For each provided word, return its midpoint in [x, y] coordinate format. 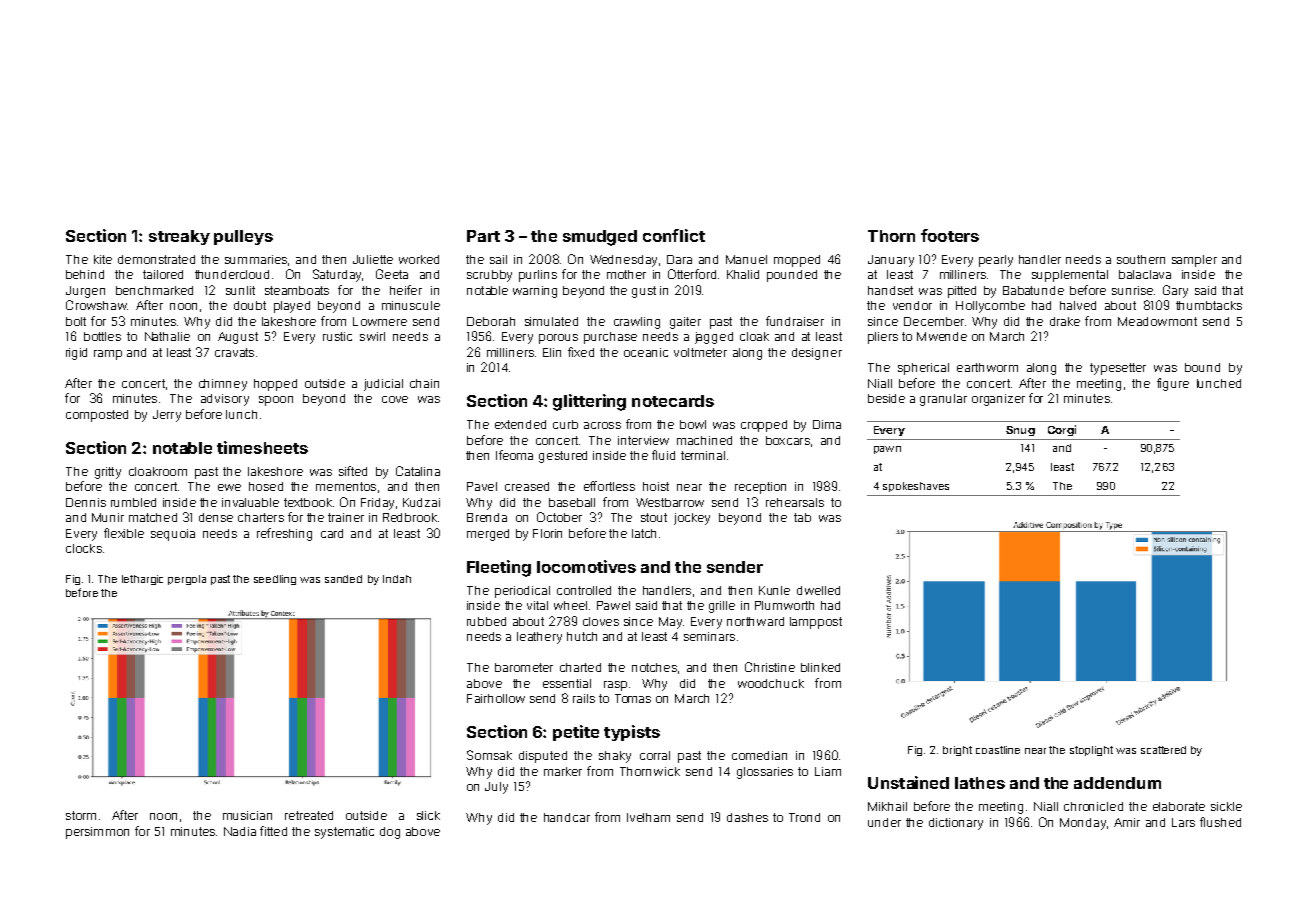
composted [97, 416]
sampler [1194, 261]
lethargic [142, 580]
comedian [759, 755]
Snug [1020, 431]
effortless [609, 486]
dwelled [818, 590]
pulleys [243, 237]
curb [565, 424]
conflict [674, 235]
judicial [383, 385]
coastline [998, 750]
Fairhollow [496, 698]
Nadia [240, 831]
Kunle [774, 590]
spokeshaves [916, 487]
